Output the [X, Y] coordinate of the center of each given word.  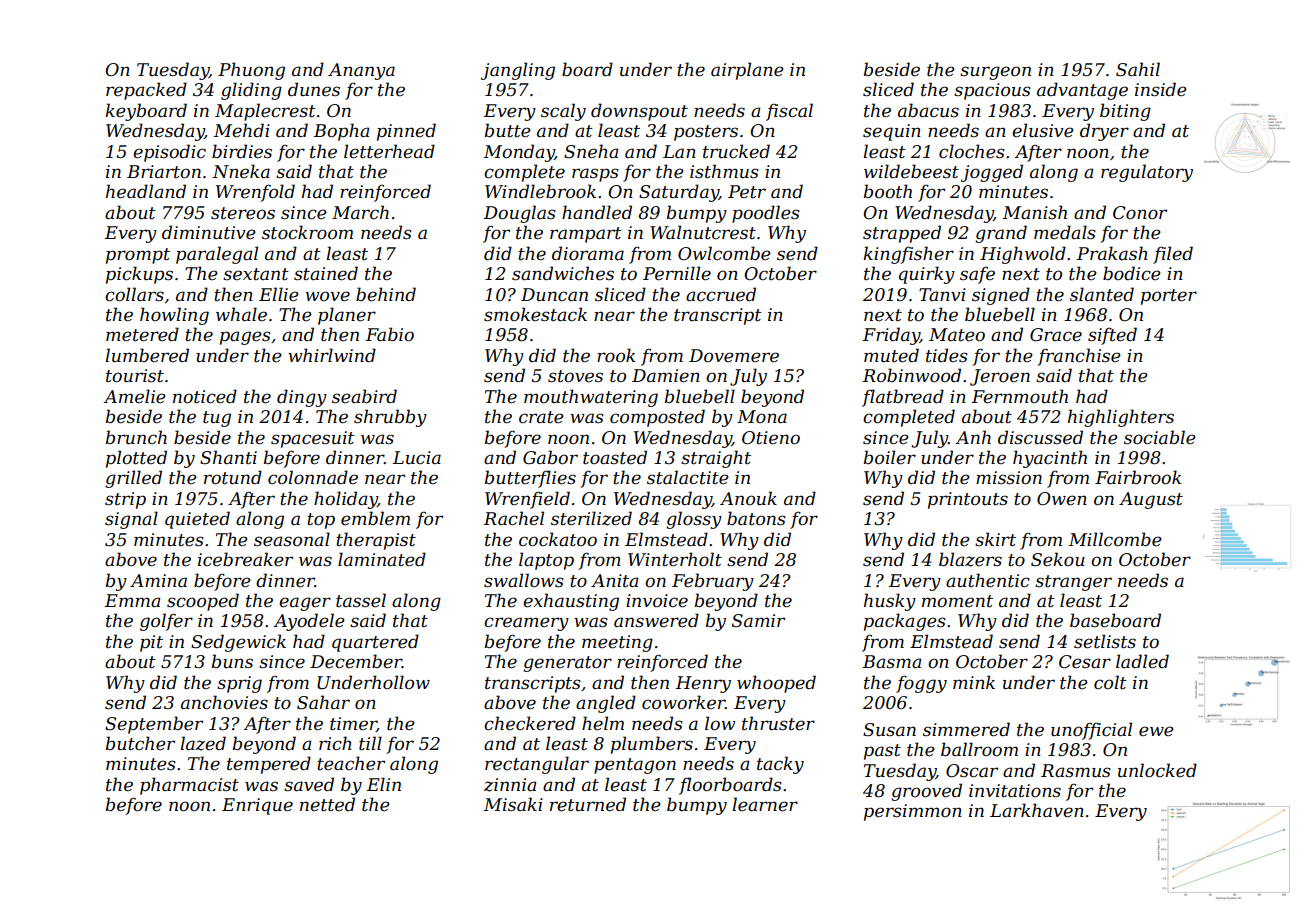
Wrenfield [527, 500]
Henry [703, 684]
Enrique [257, 806]
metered [142, 334]
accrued [721, 294]
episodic [169, 153]
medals [1065, 232]
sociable [1160, 437]
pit [151, 643]
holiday [345, 500]
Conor [1140, 213]
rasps [595, 175]
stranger [1073, 583]
